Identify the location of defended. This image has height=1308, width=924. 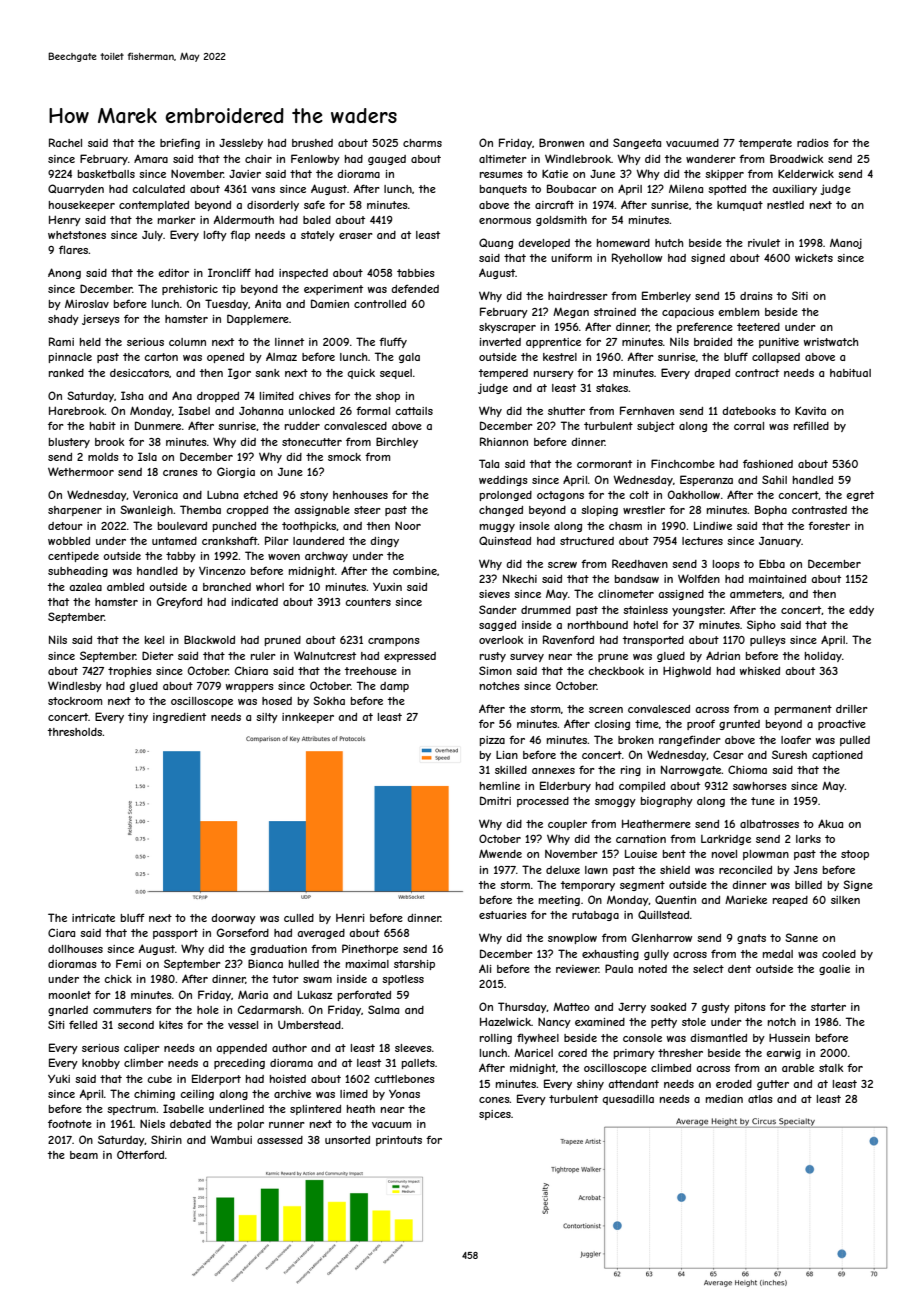
(415, 288).
